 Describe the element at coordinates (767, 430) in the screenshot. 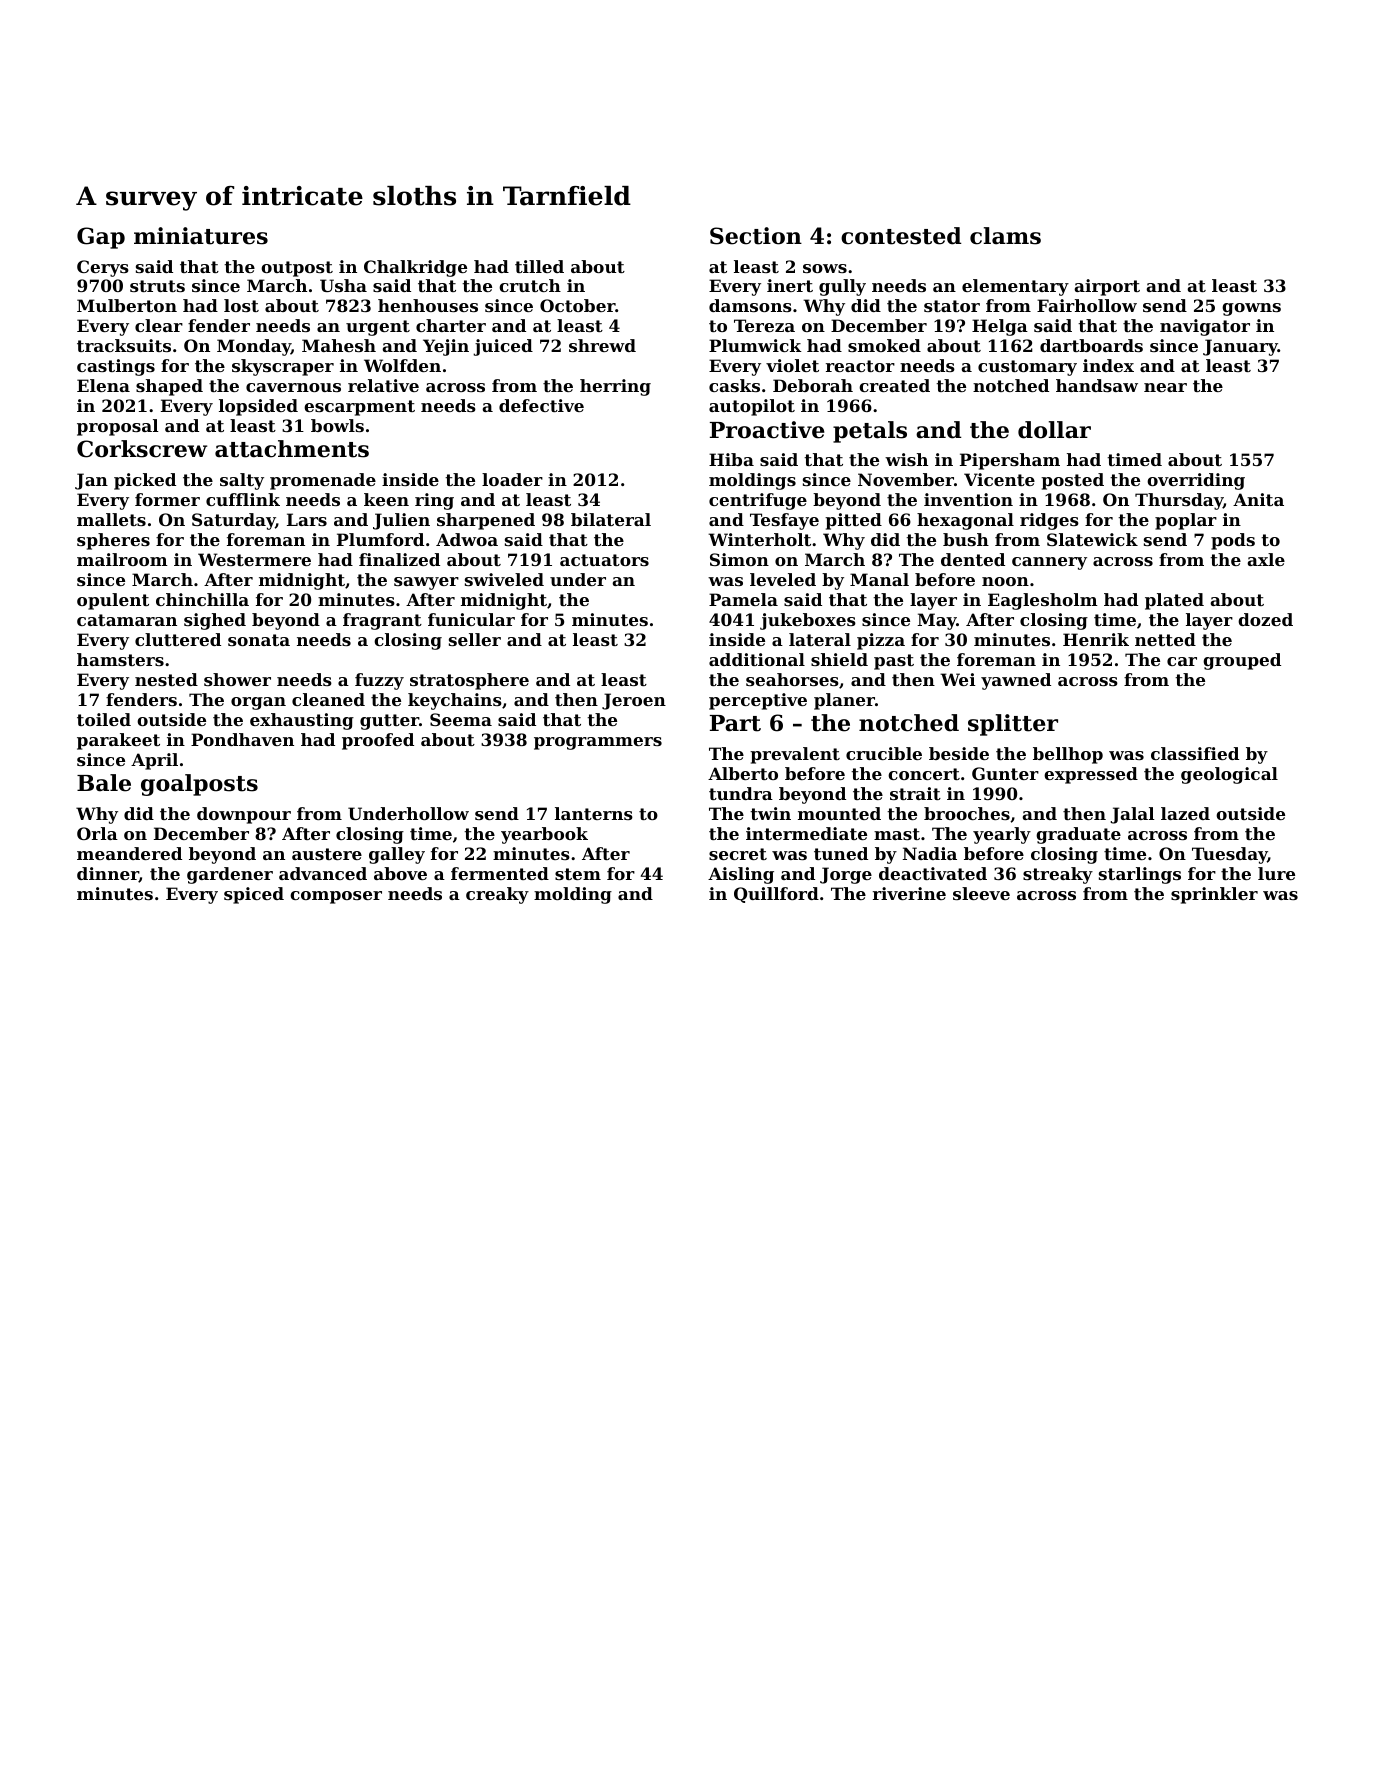

I see `Proactive` at that location.
